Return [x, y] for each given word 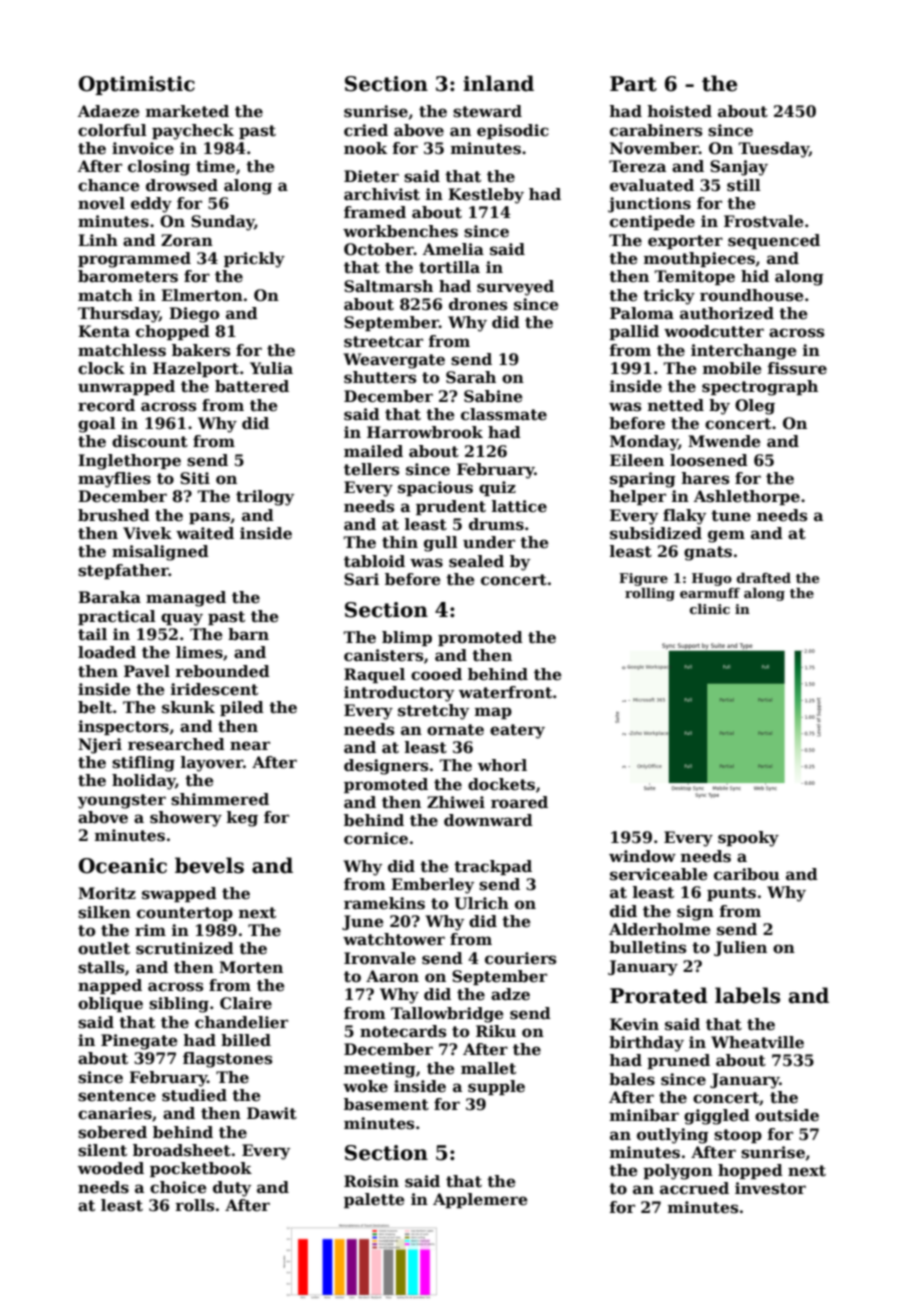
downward [488, 820]
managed [186, 599]
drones [478, 304]
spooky [748, 839]
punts [731, 894]
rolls [194, 1205]
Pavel [147, 671]
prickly [254, 260]
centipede [652, 222]
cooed [436, 674]
